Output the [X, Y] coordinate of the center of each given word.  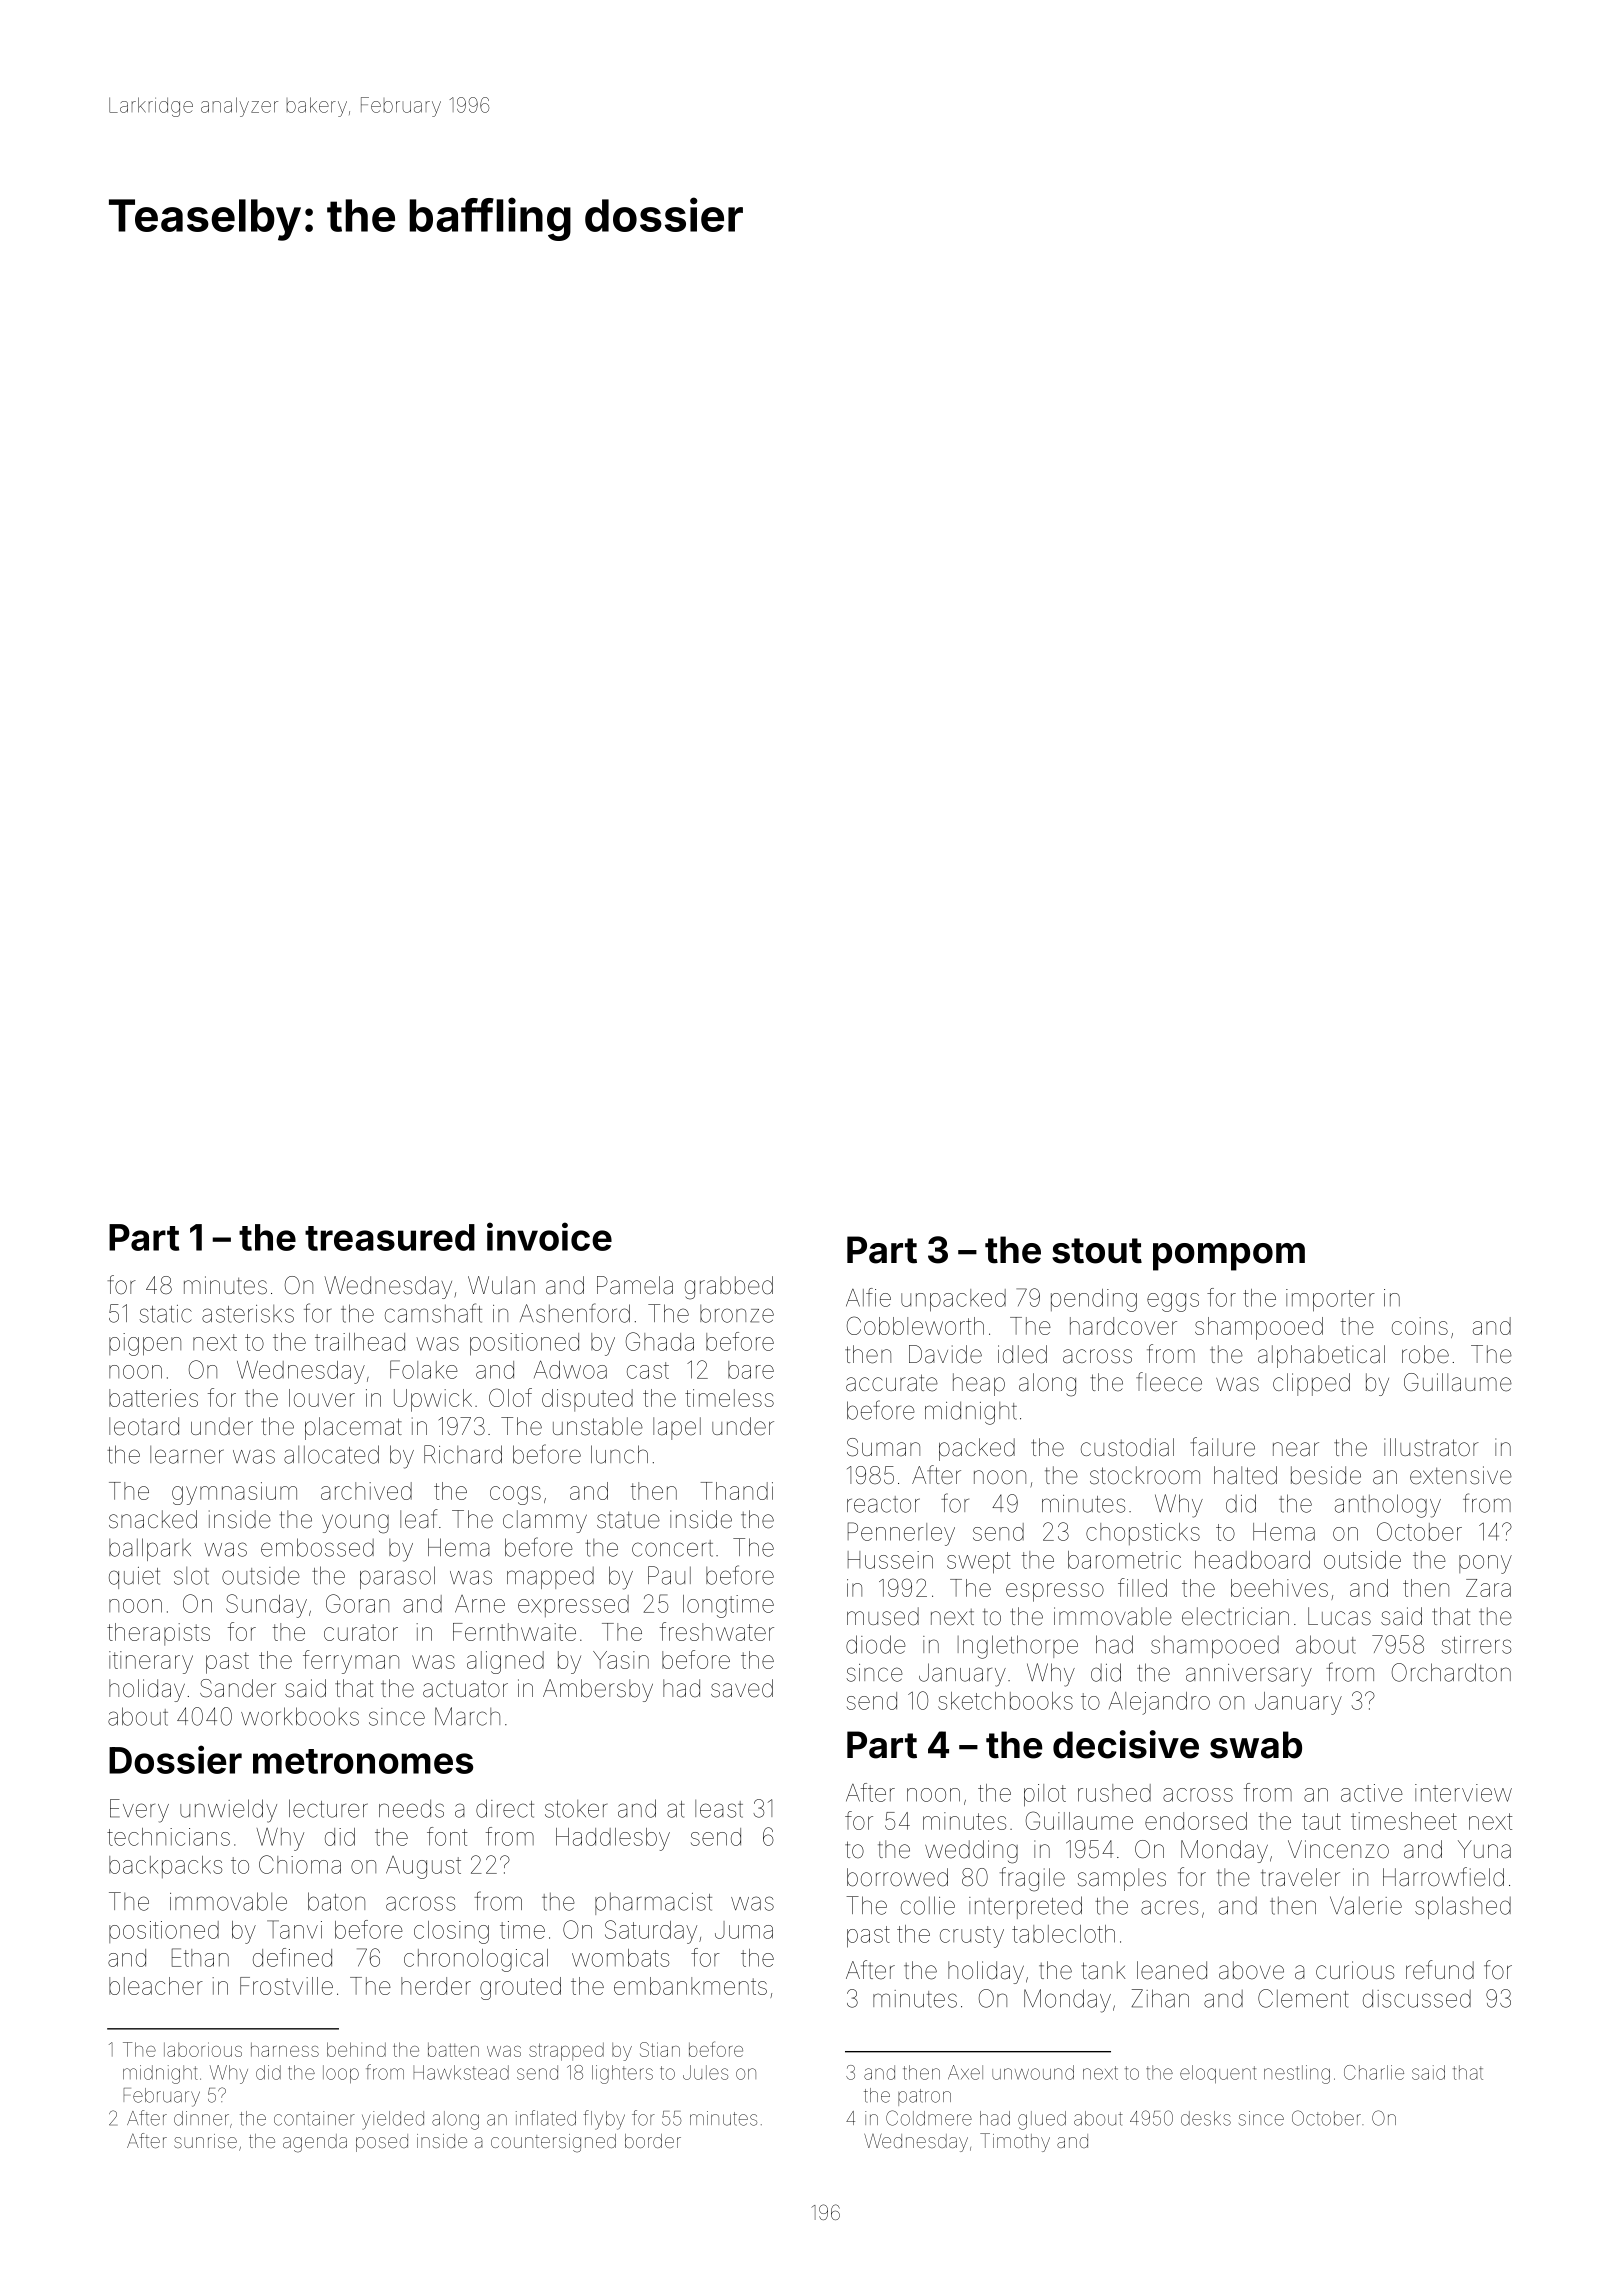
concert [672, 1548]
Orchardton [1451, 1672]
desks [1206, 2118]
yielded [393, 2120]
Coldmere [929, 2118]
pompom [1229, 1257]
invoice [549, 1236]
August [423, 1867]
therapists [158, 1634]
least [719, 1809]
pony [1485, 1564]
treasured [390, 1237]
